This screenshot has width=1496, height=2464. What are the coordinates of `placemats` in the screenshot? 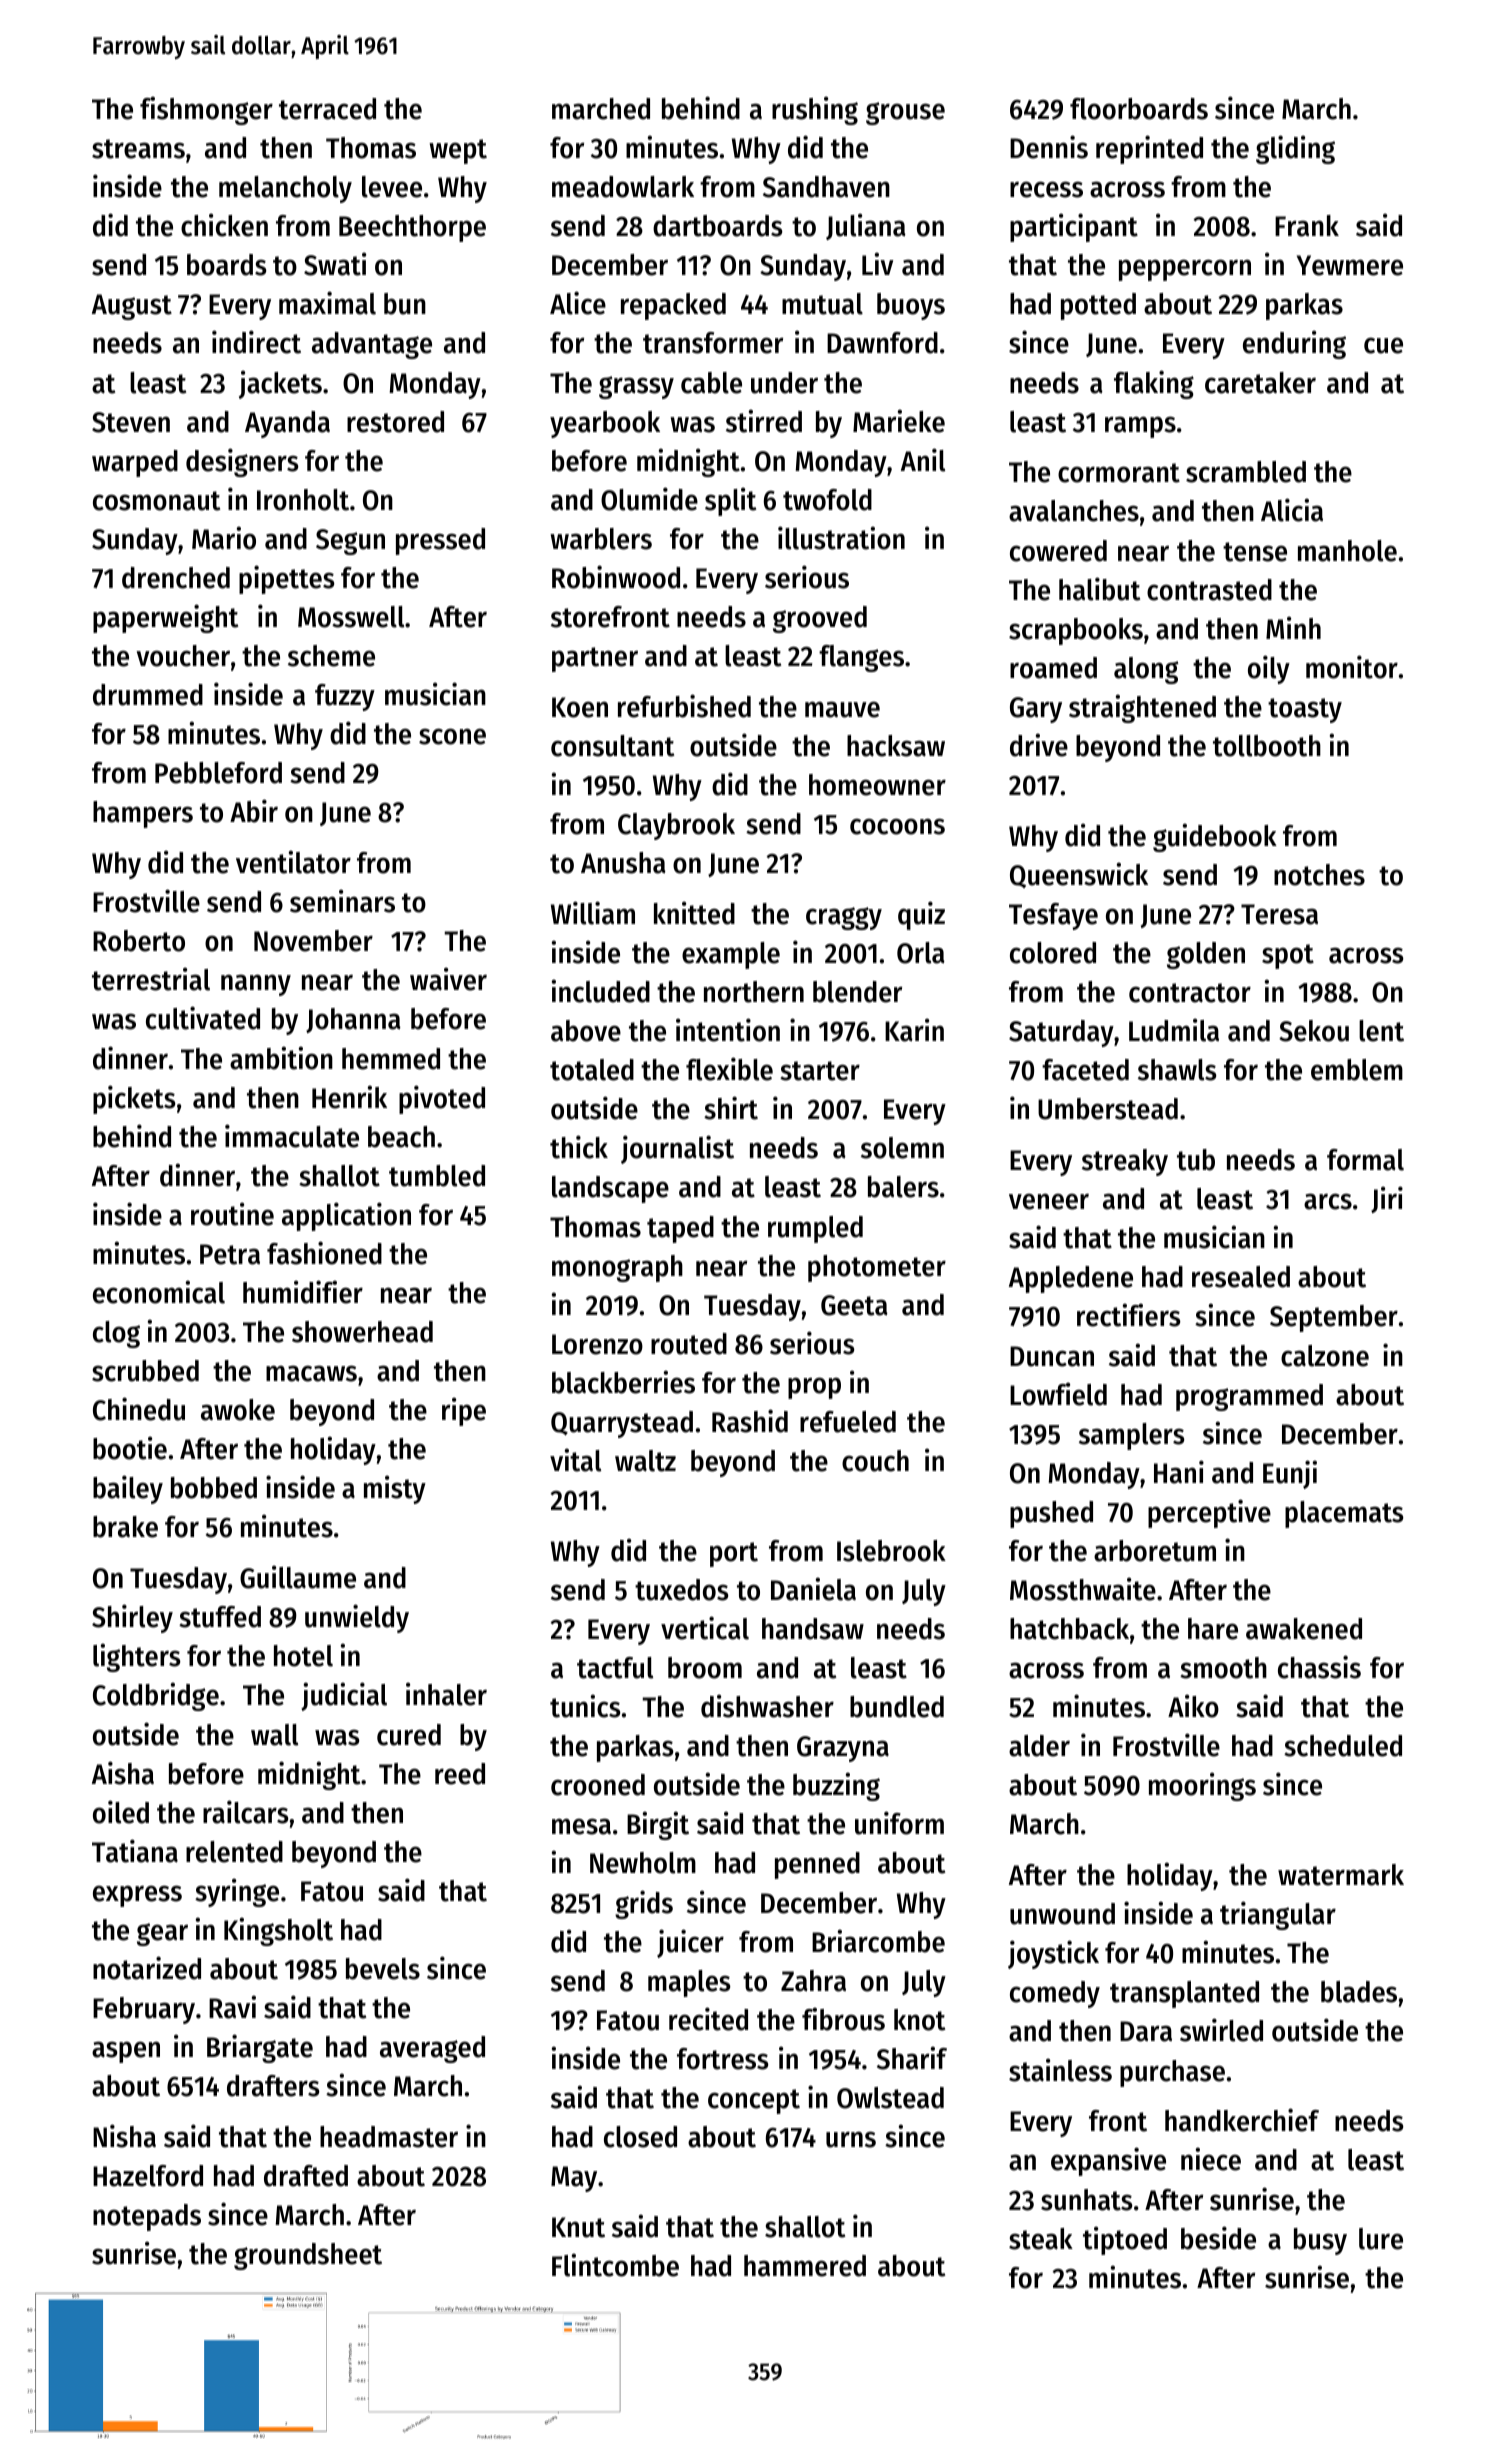 It's located at (1344, 1514).
